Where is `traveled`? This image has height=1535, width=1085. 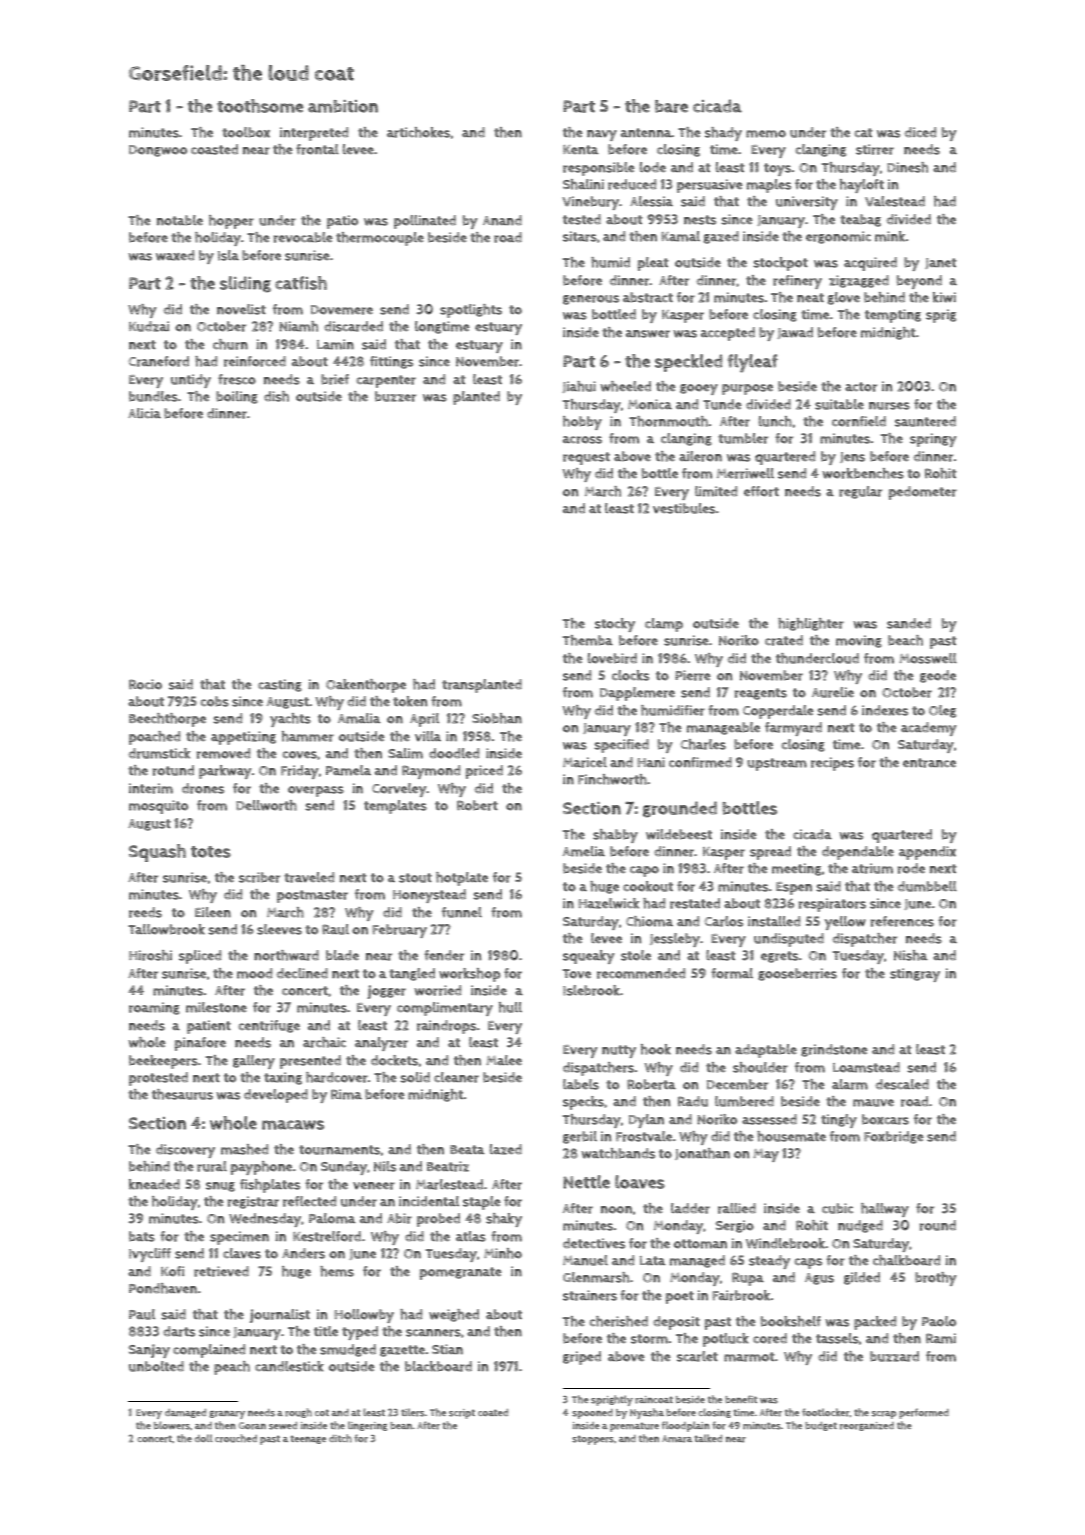
traveled is located at coordinates (309, 877).
